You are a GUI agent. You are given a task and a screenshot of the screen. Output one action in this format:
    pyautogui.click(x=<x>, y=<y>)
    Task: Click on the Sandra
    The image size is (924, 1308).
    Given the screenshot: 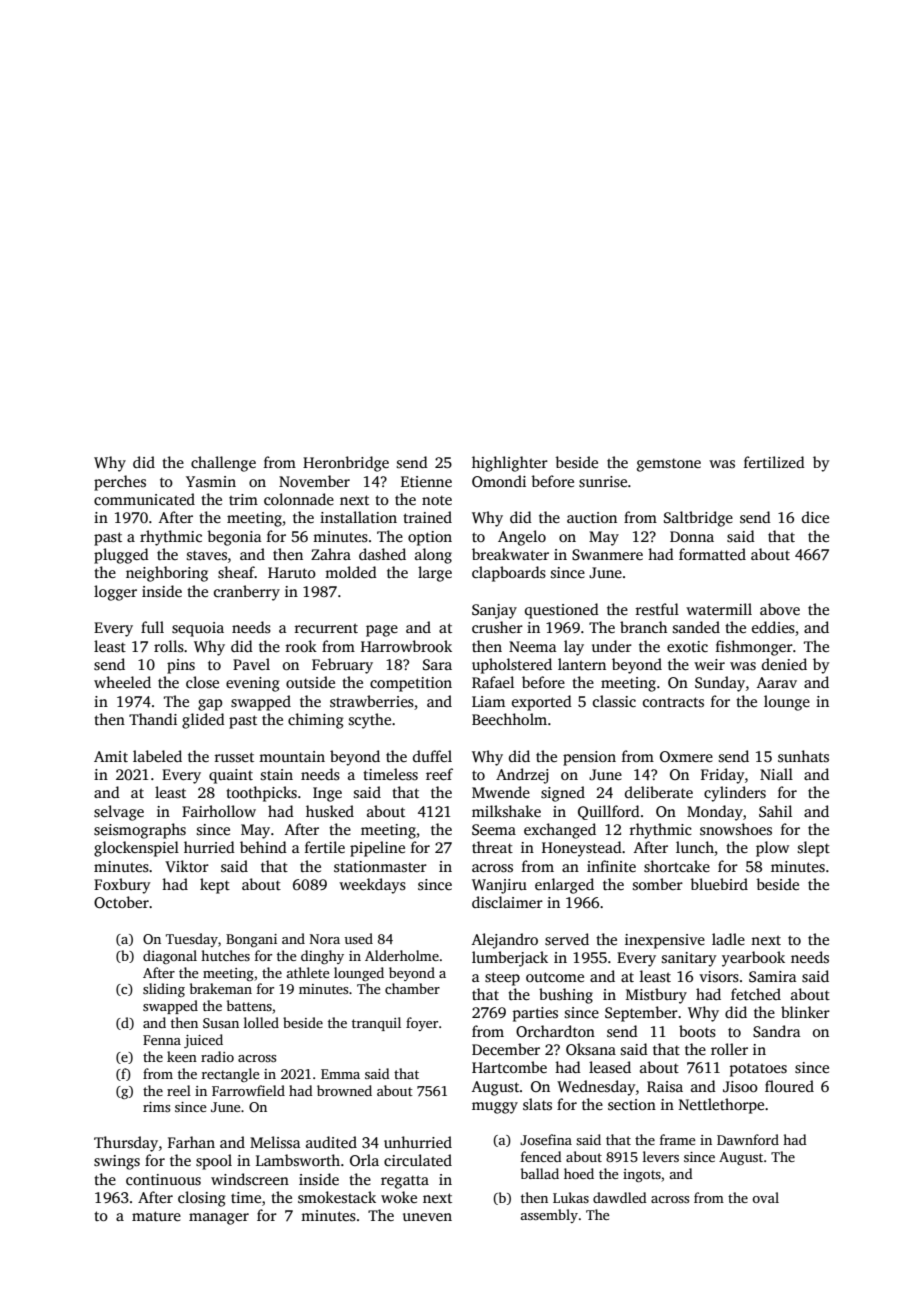 What is the action you would take?
    pyautogui.click(x=777, y=1031)
